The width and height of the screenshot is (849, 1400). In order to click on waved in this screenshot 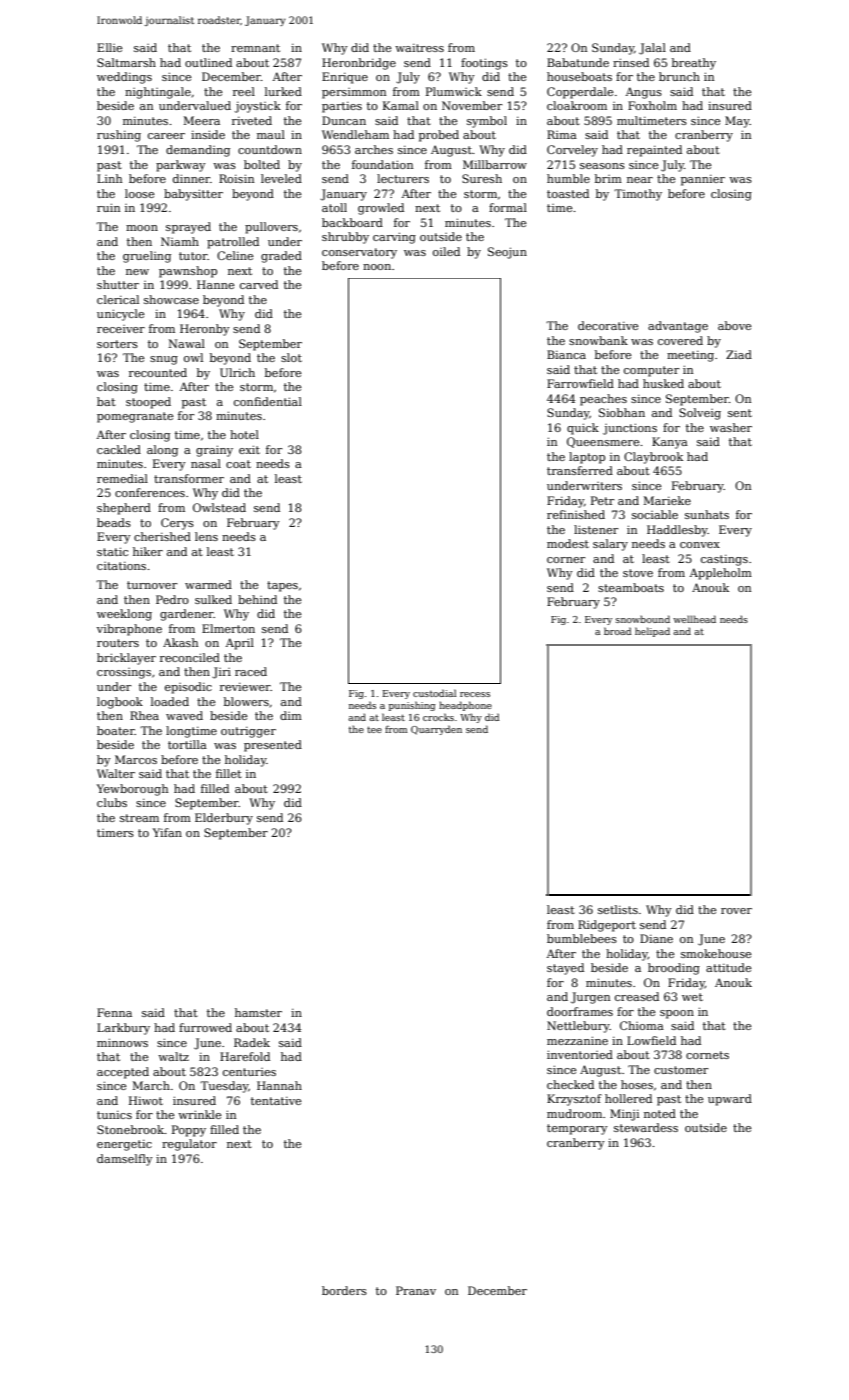, I will do `click(184, 715)`.
